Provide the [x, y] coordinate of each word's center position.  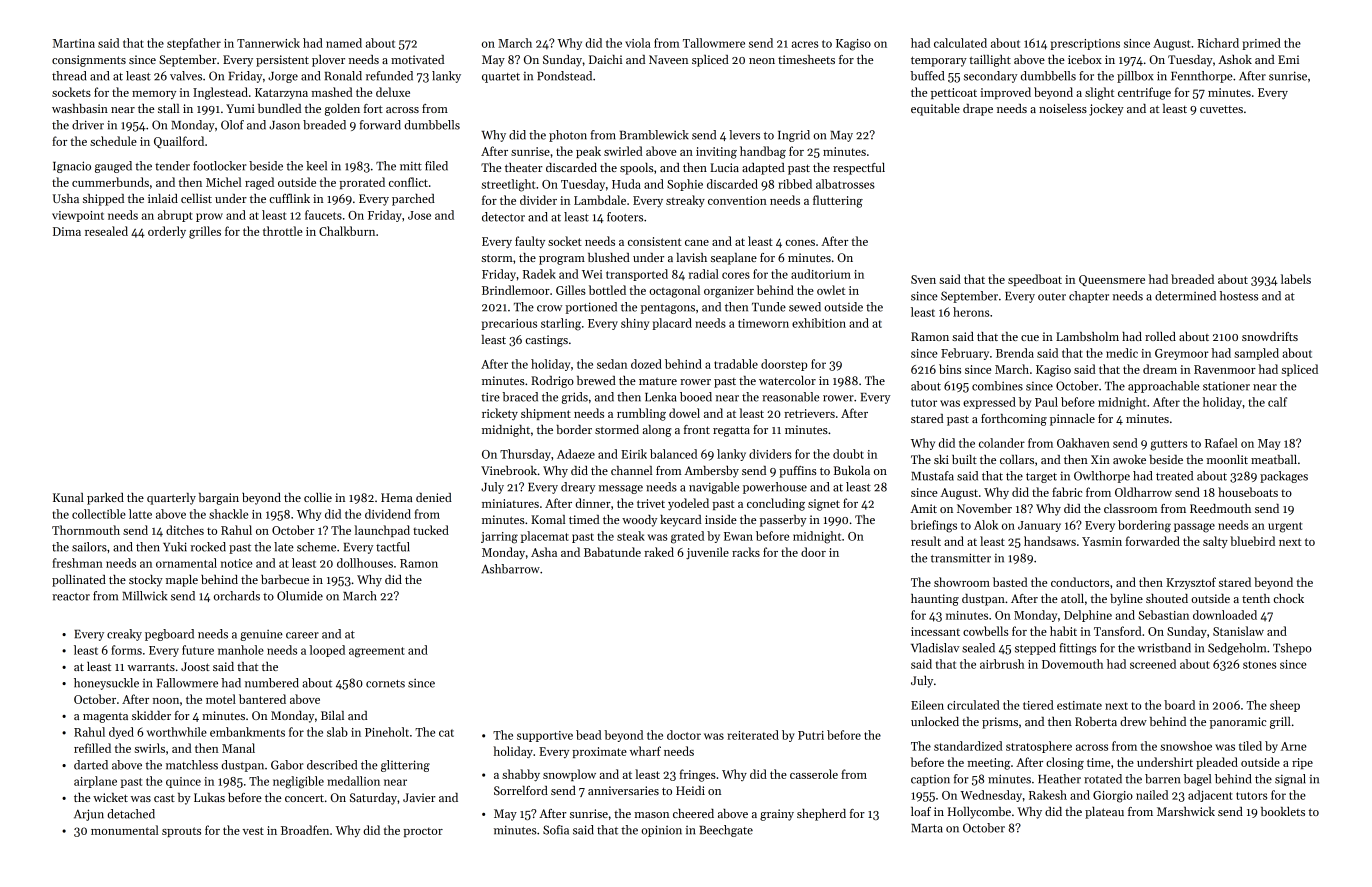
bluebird [1252, 541]
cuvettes [1221, 109]
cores [736, 275]
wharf [645, 751]
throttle [282, 231]
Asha [544, 552]
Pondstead [564, 76]
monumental [125, 830]
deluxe [393, 92]
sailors [89, 547]
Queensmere [1112, 280]
